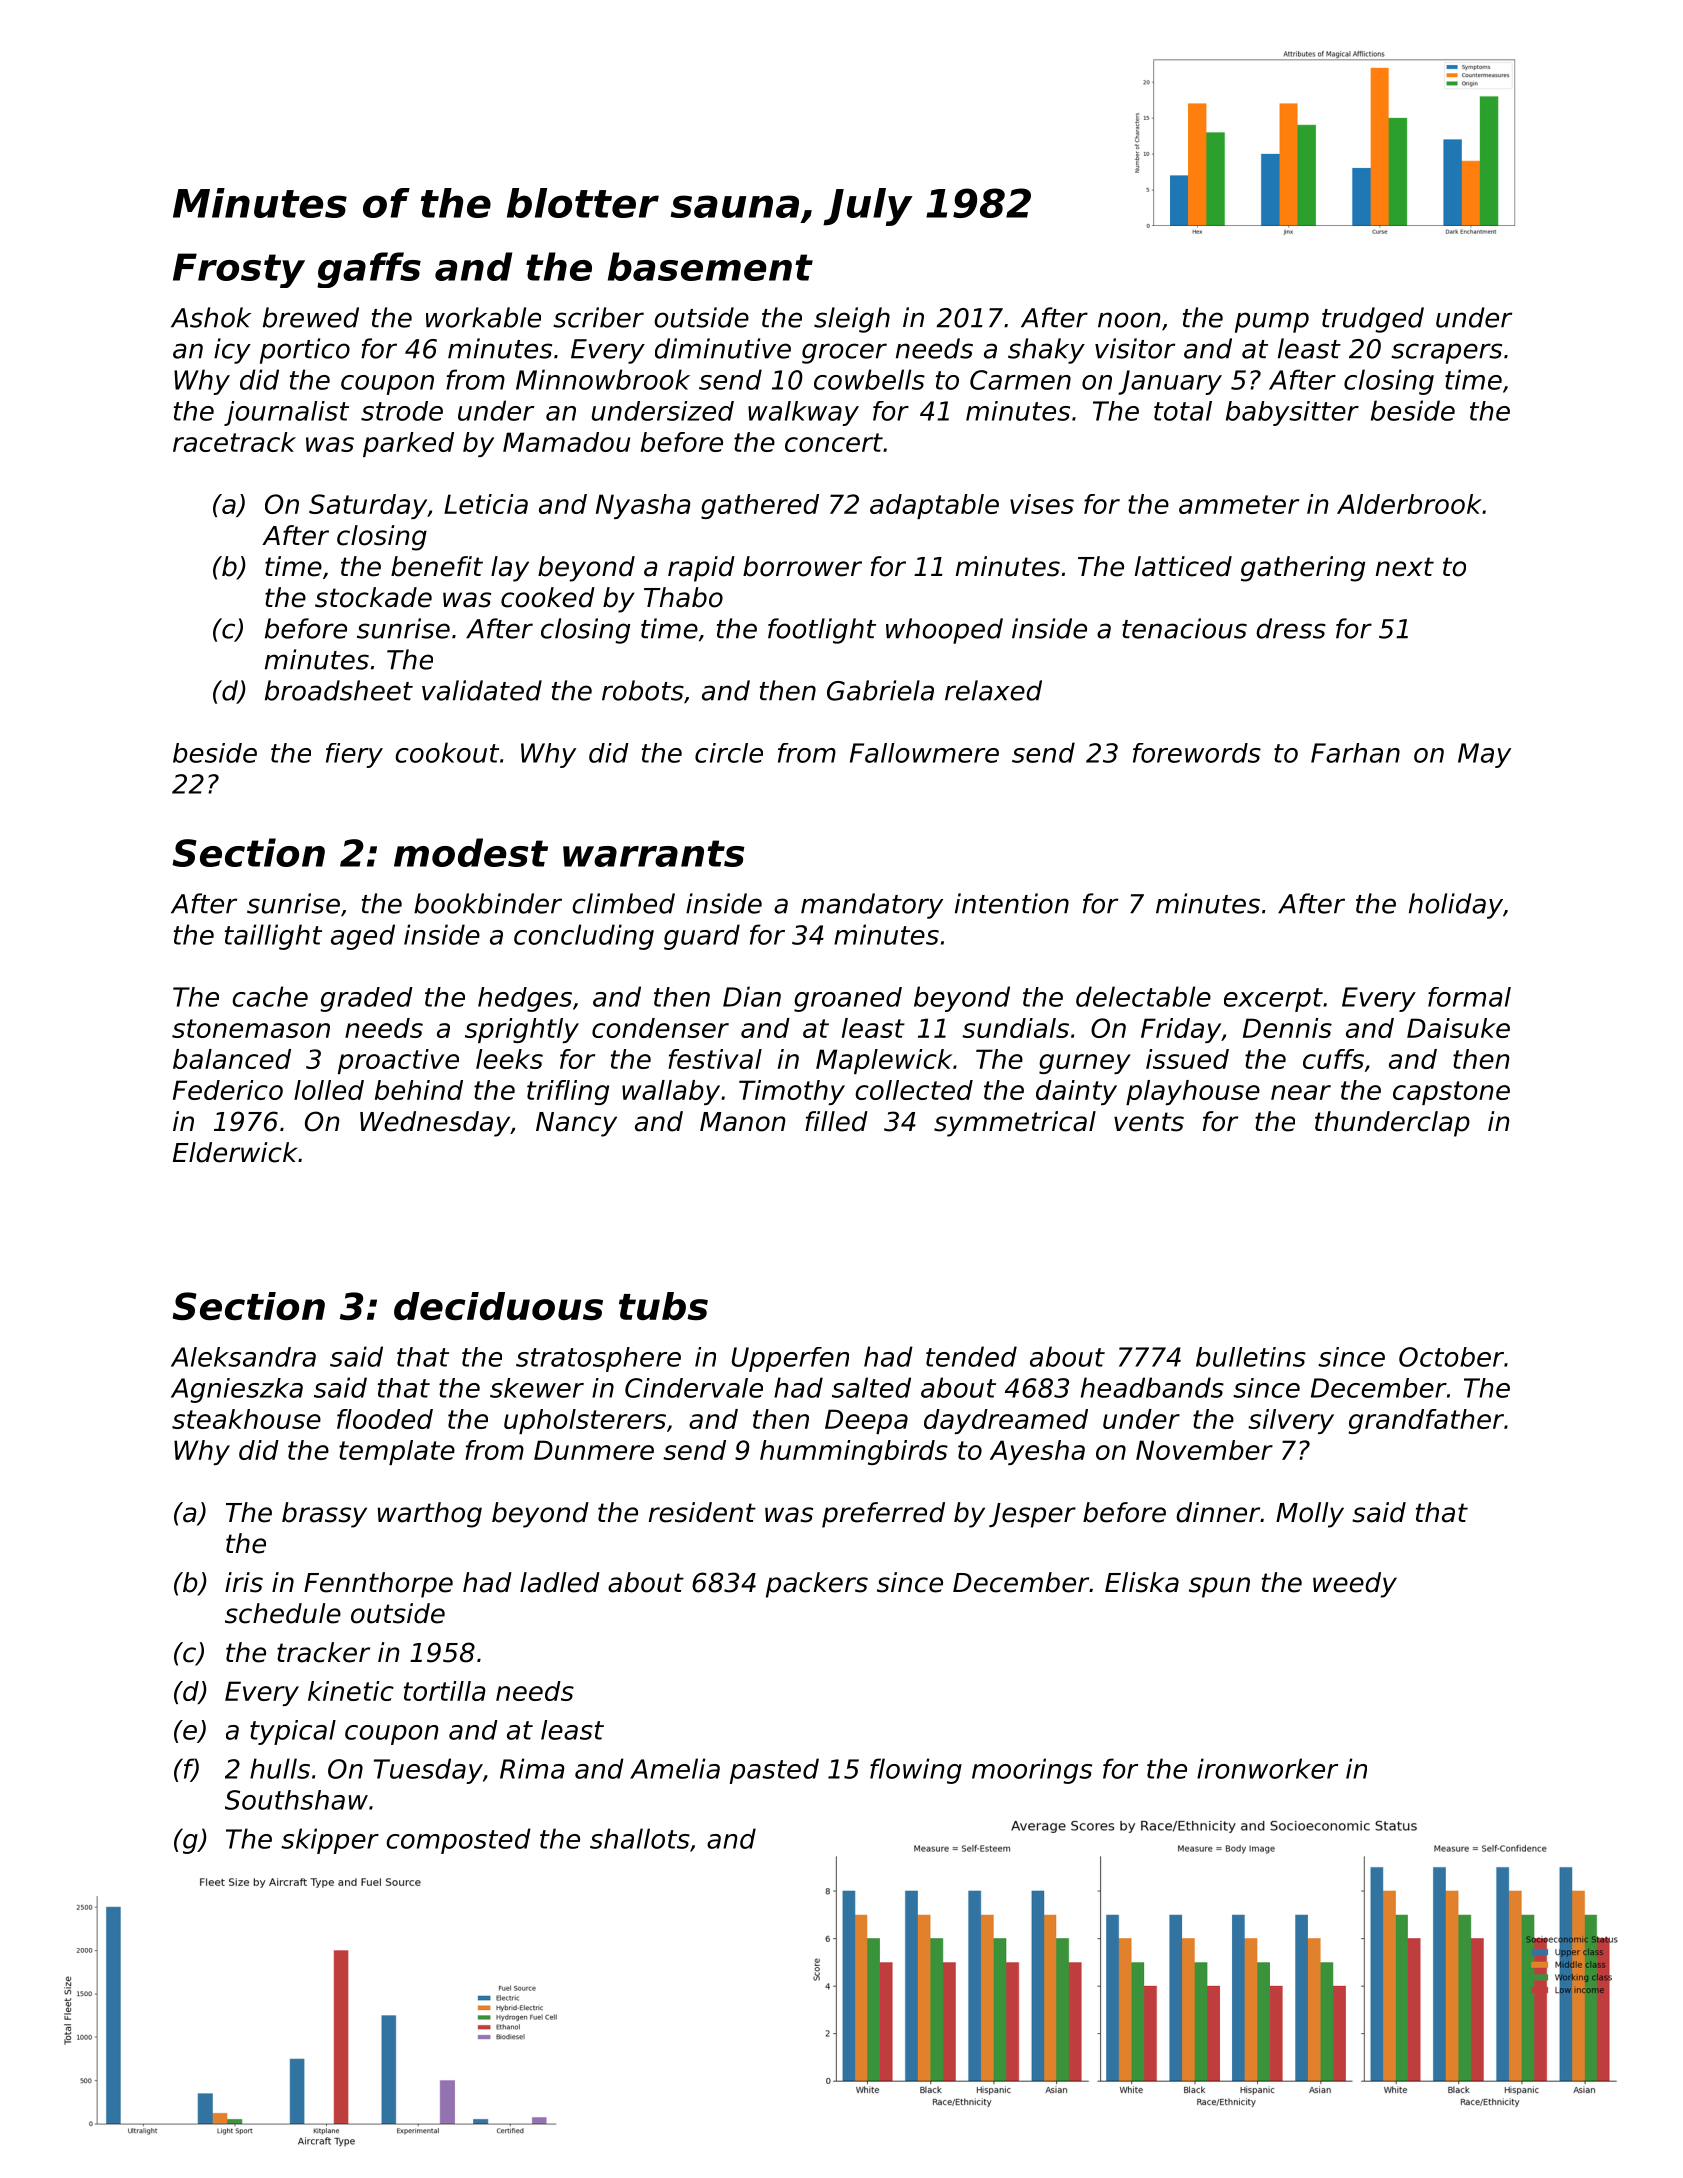 This document has height=2178, width=1683. I want to click on gaffs, so click(369, 270).
